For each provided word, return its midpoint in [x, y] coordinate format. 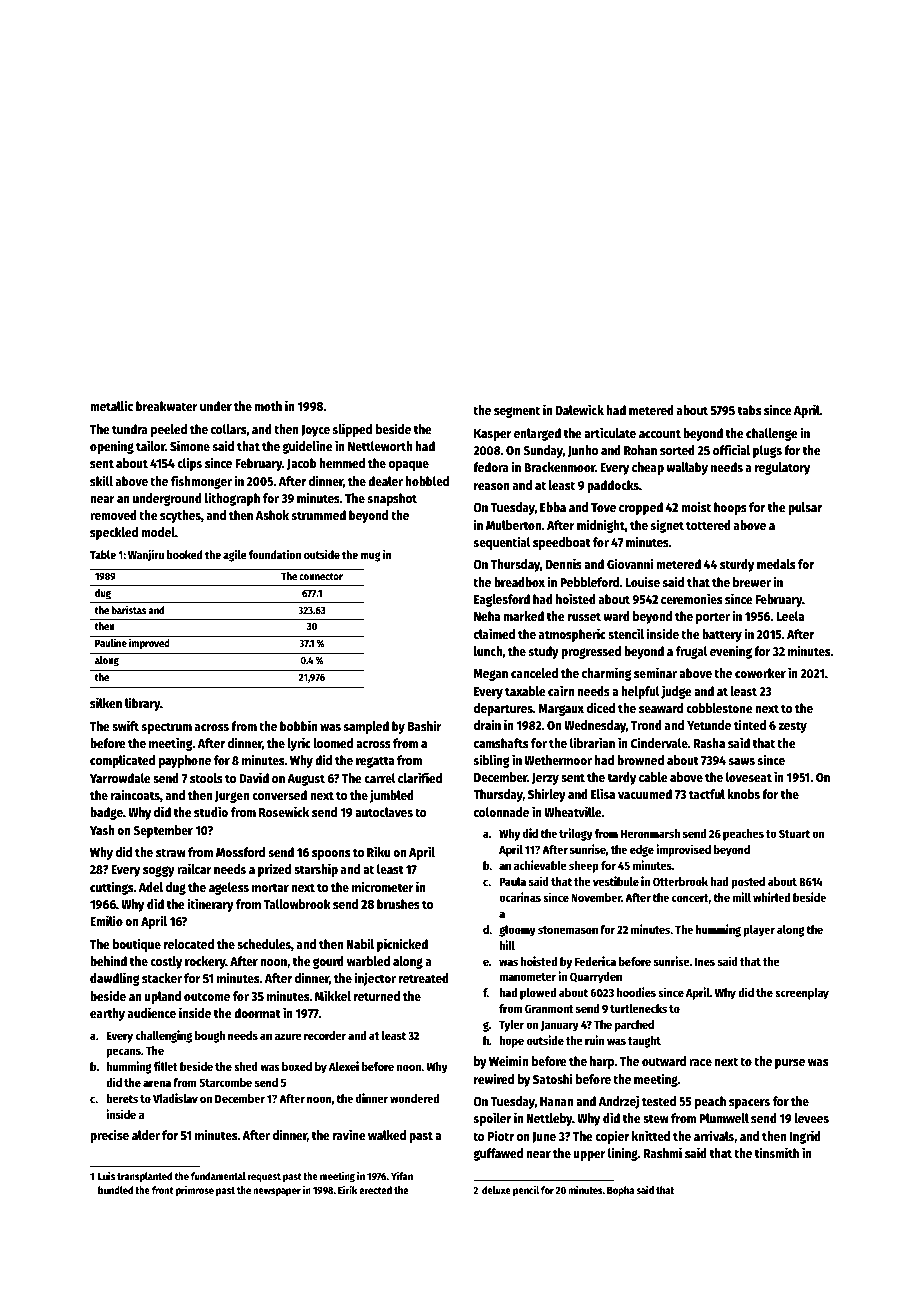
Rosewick [284, 811]
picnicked [402, 945]
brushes [398, 904]
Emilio [106, 920]
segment [517, 412]
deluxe [496, 1190]
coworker [760, 673]
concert [690, 898]
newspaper [277, 1192]
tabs [749, 410]
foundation [275, 554]
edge [642, 851]
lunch [488, 651]
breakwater [167, 406]
